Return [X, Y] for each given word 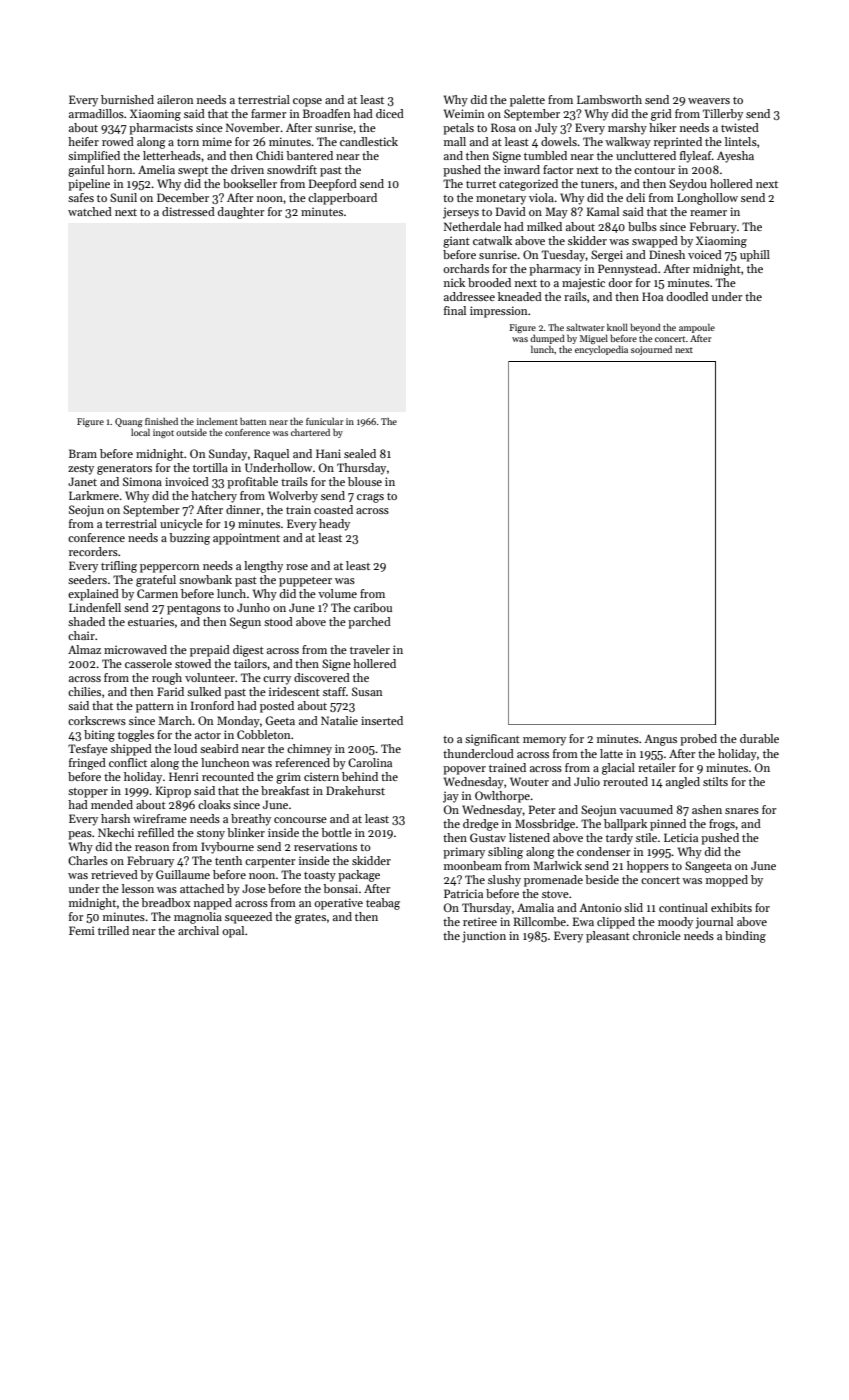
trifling [119, 567]
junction [484, 937]
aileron [175, 99]
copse [307, 102]
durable [759, 738]
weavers [709, 101]
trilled [113, 930]
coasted [333, 509]
